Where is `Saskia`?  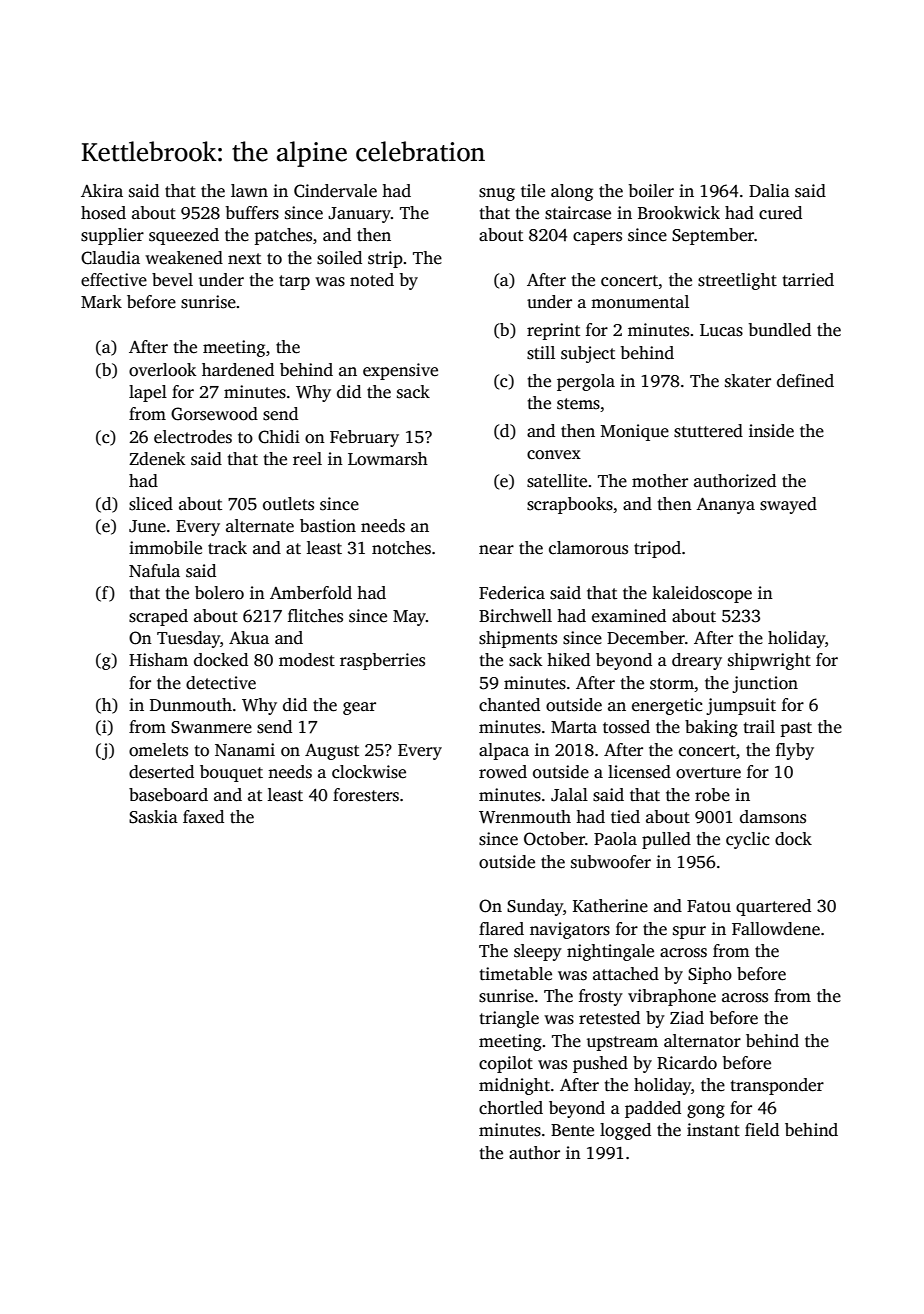
Saskia is located at coordinates (153, 817).
